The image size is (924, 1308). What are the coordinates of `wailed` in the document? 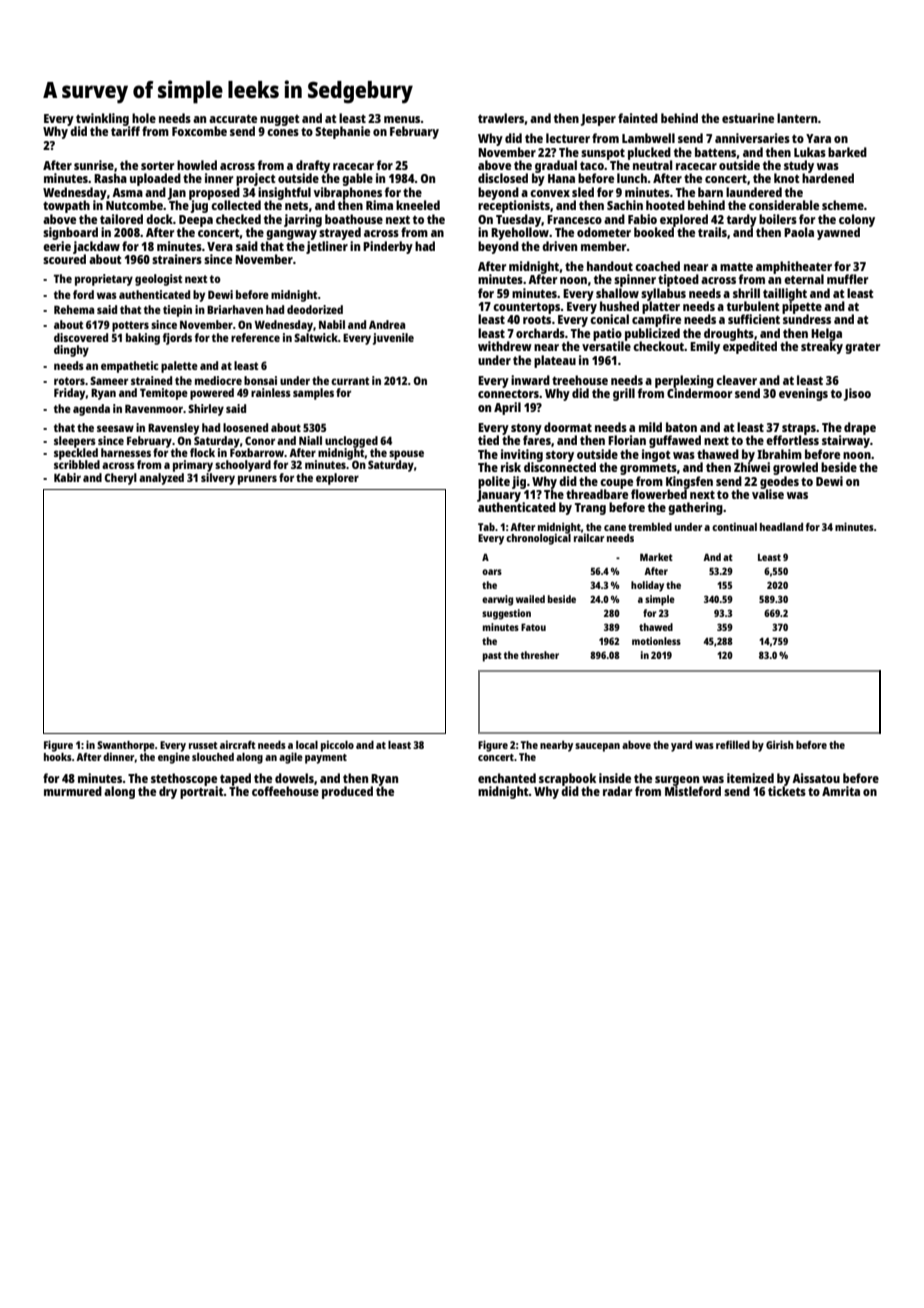 It's located at (530, 599).
